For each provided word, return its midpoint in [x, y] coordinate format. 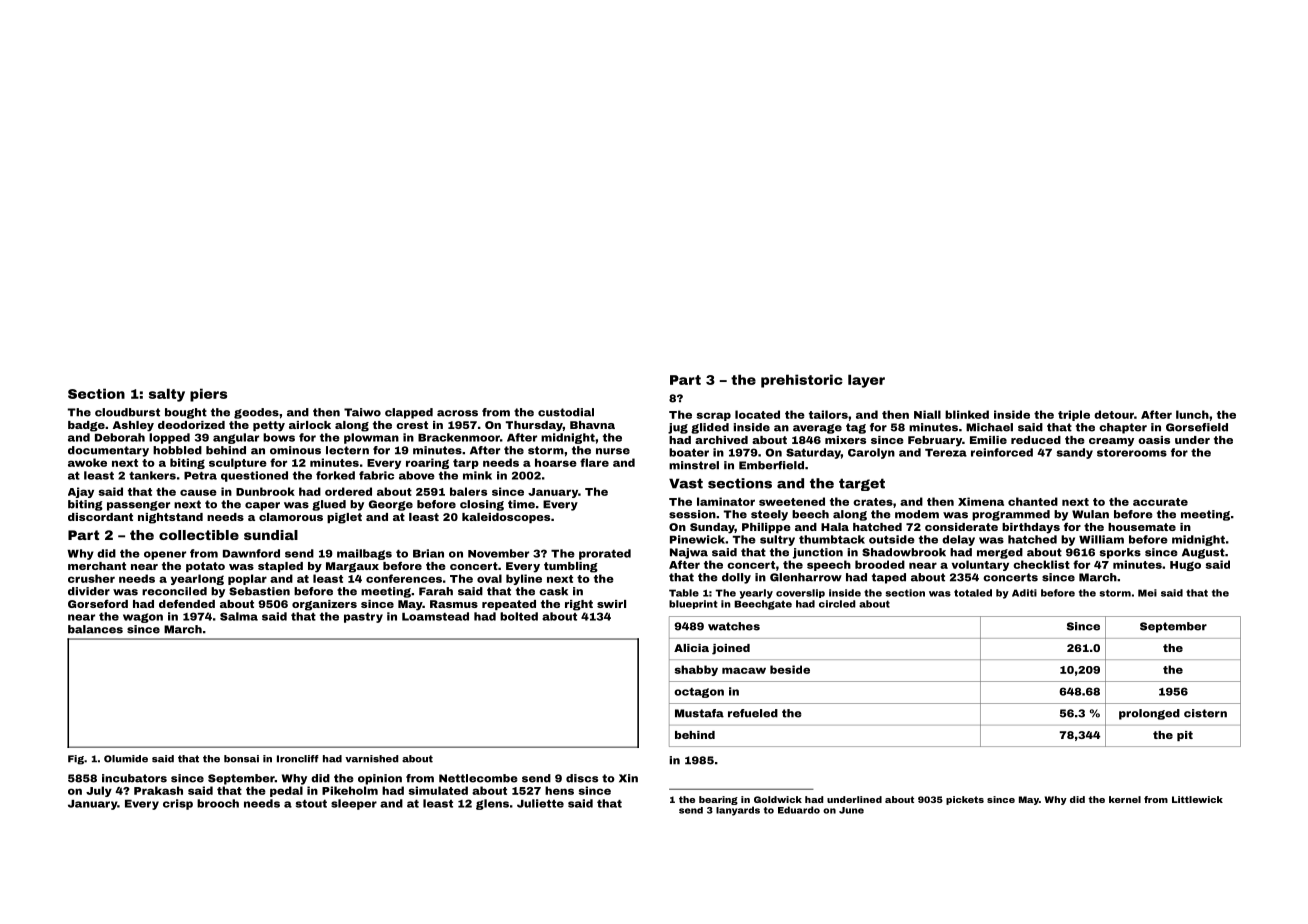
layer [866, 381]
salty [167, 395]
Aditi [1024, 593]
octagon [699, 693]
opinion [380, 779]
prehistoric [802, 381]
